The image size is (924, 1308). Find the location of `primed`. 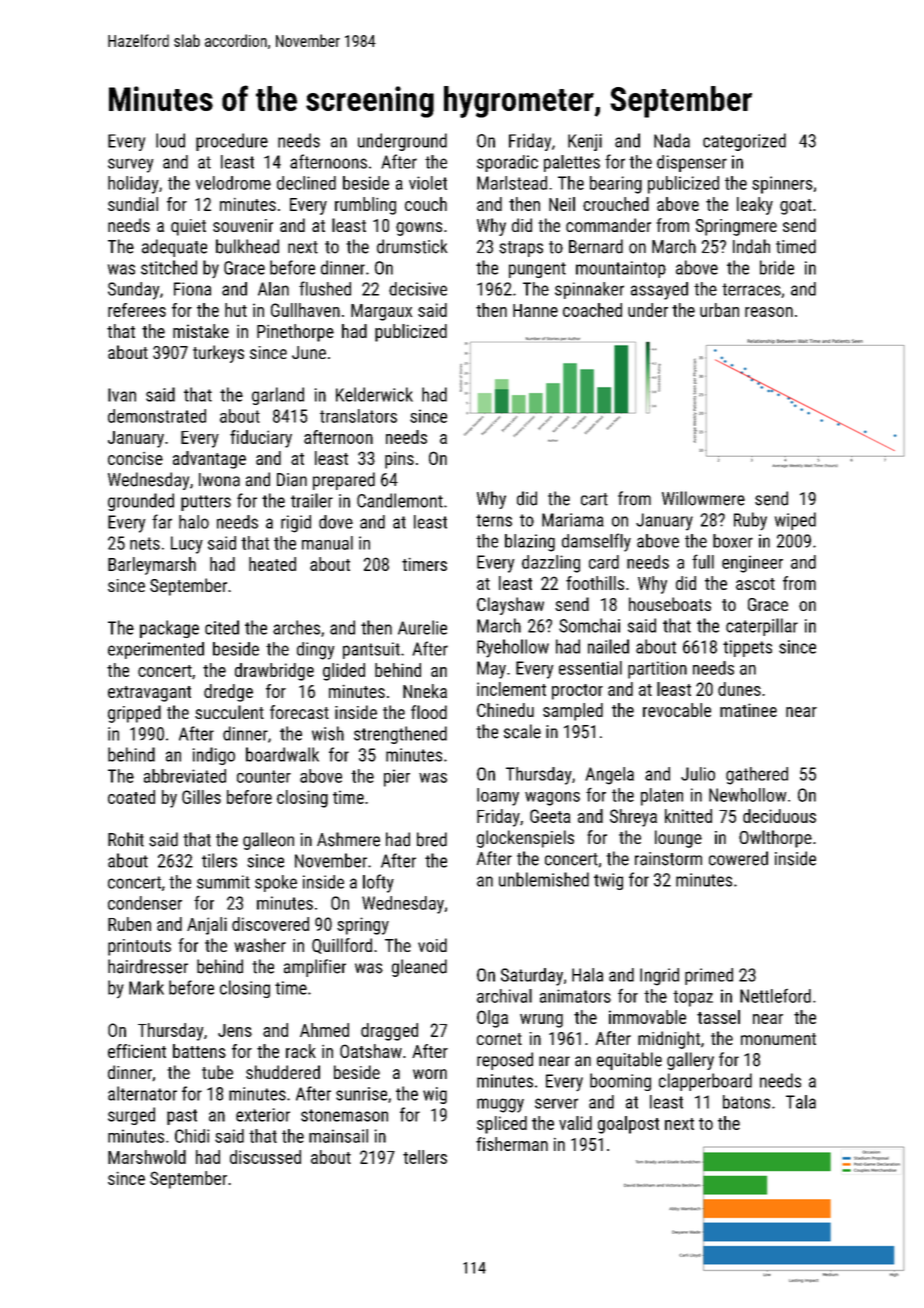

primed is located at coordinates (709, 976).
